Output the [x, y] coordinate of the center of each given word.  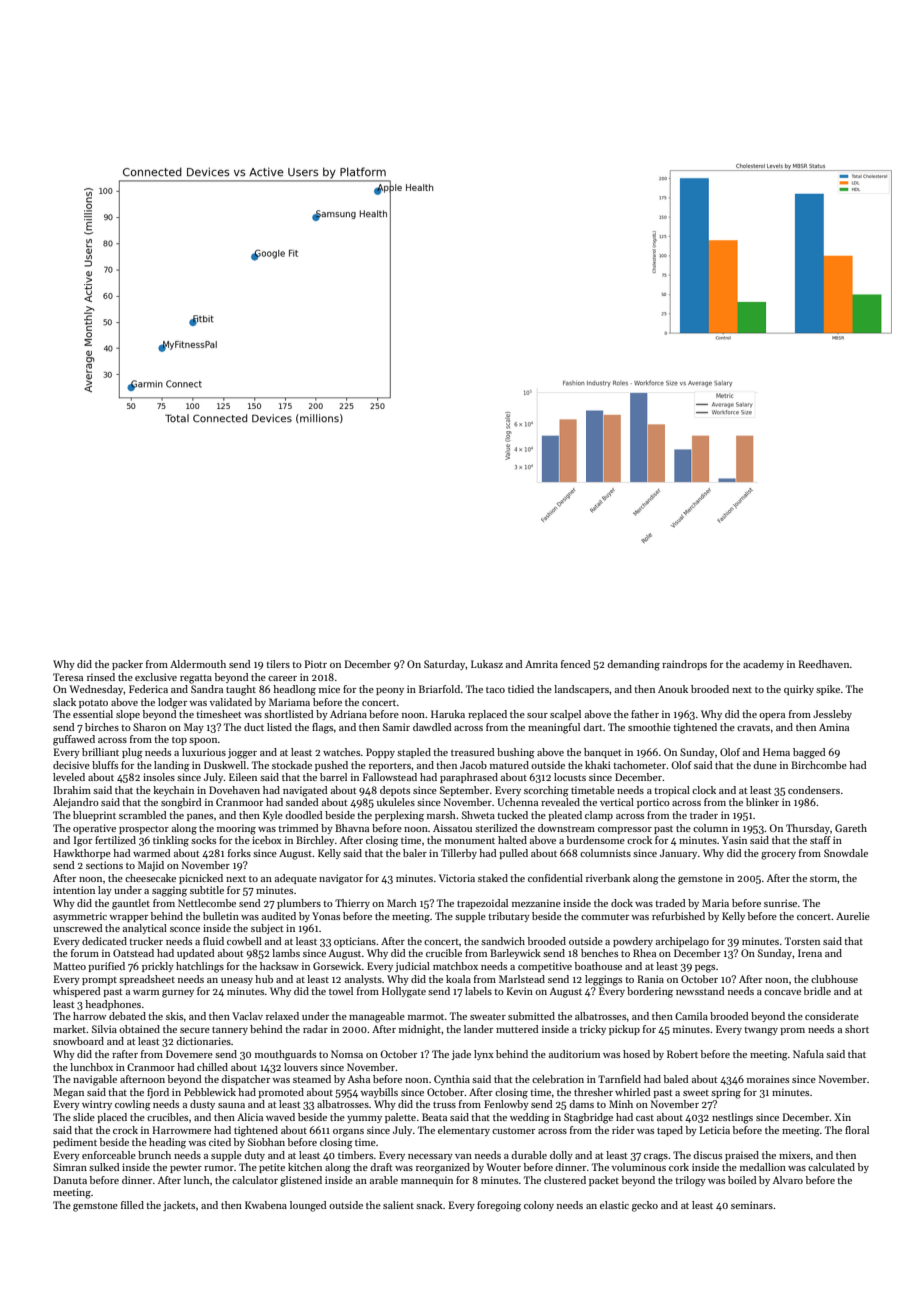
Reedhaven [824, 664]
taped [670, 1131]
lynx [484, 1055]
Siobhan [266, 1142]
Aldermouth [198, 664]
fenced [576, 664]
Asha [359, 1079]
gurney [178, 994]
